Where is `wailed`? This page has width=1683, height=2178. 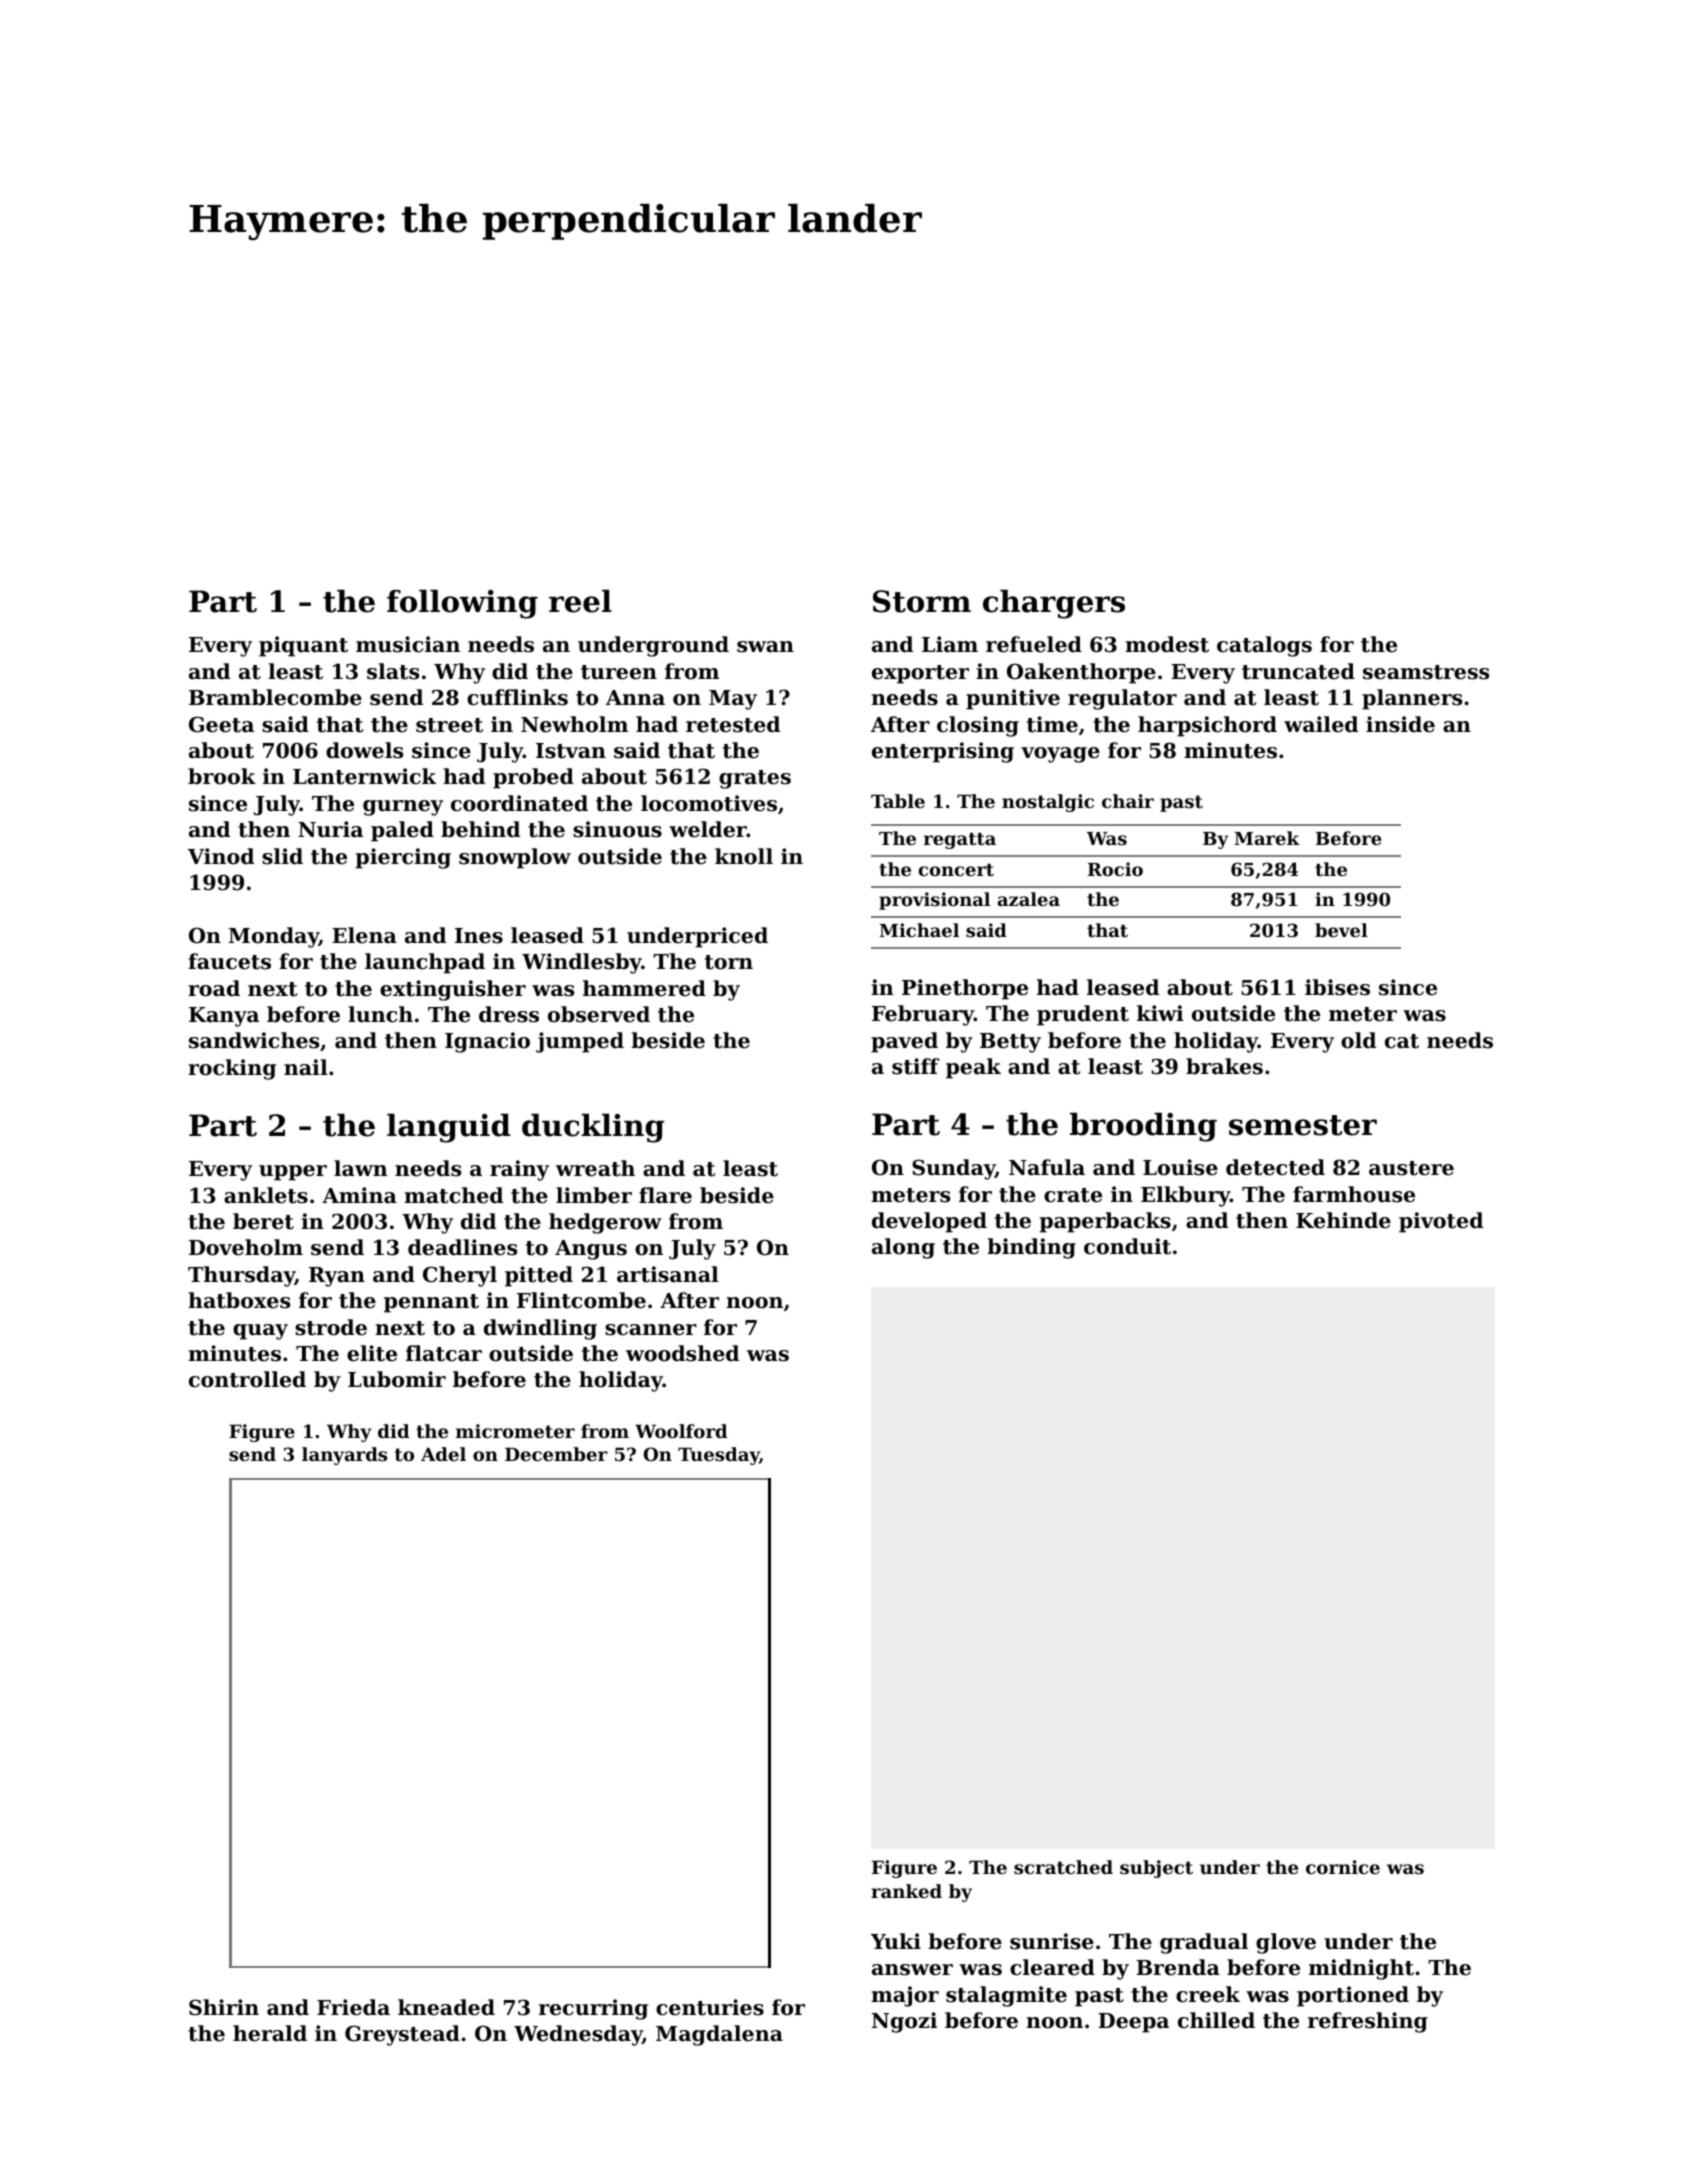 wailed is located at coordinates (1321, 724).
